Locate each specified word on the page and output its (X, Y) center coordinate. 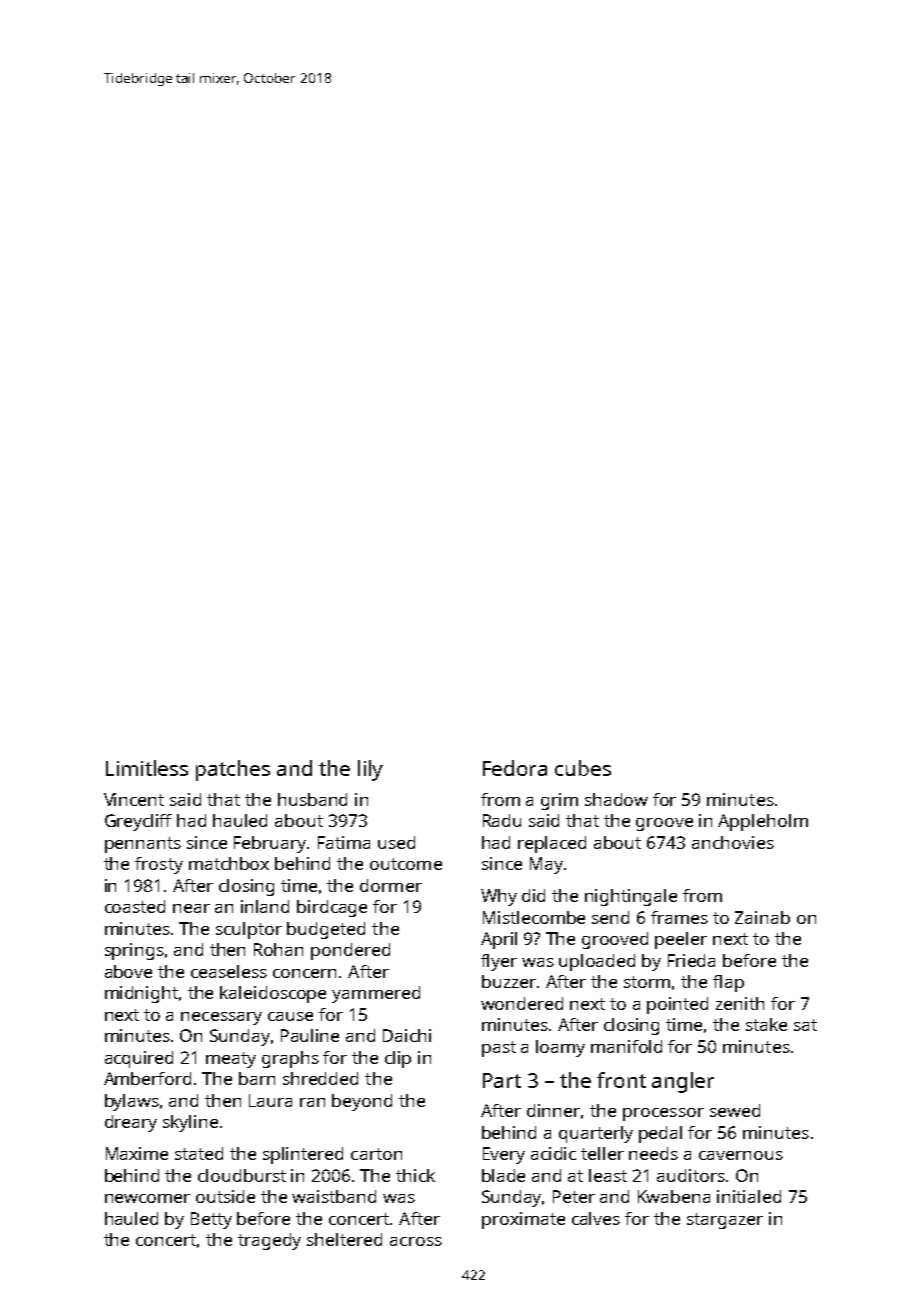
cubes (583, 768)
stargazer (725, 1221)
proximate (523, 1220)
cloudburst (242, 1175)
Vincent (134, 799)
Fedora (515, 768)
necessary (221, 1018)
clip (398, 1059)
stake (766, 1024)
